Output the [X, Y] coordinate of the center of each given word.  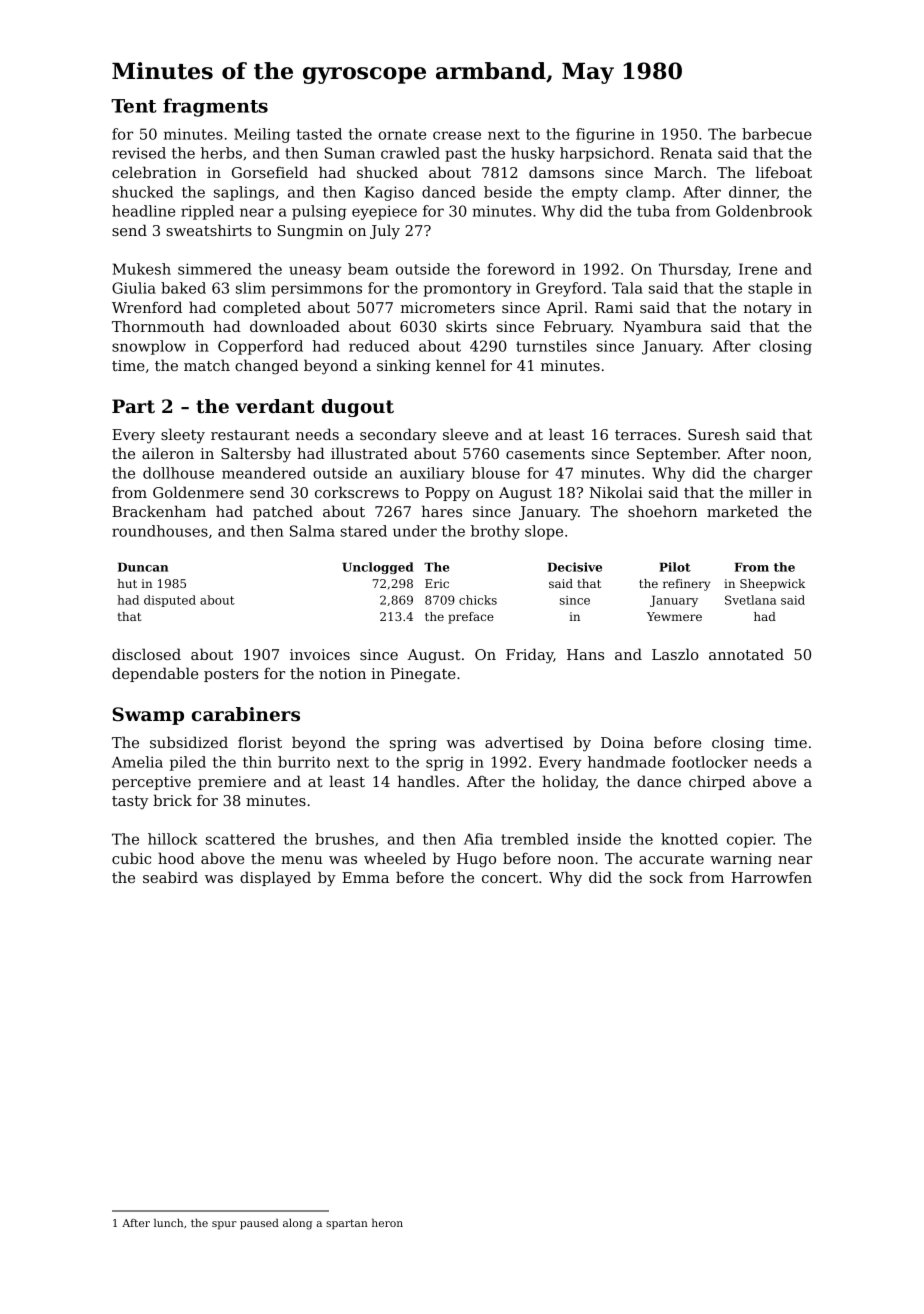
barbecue [777, 134]
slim [251, 288]
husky [533, 154]
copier [750, 841]
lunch [168, 1223]
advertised [524, 742]
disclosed [146, 654]
